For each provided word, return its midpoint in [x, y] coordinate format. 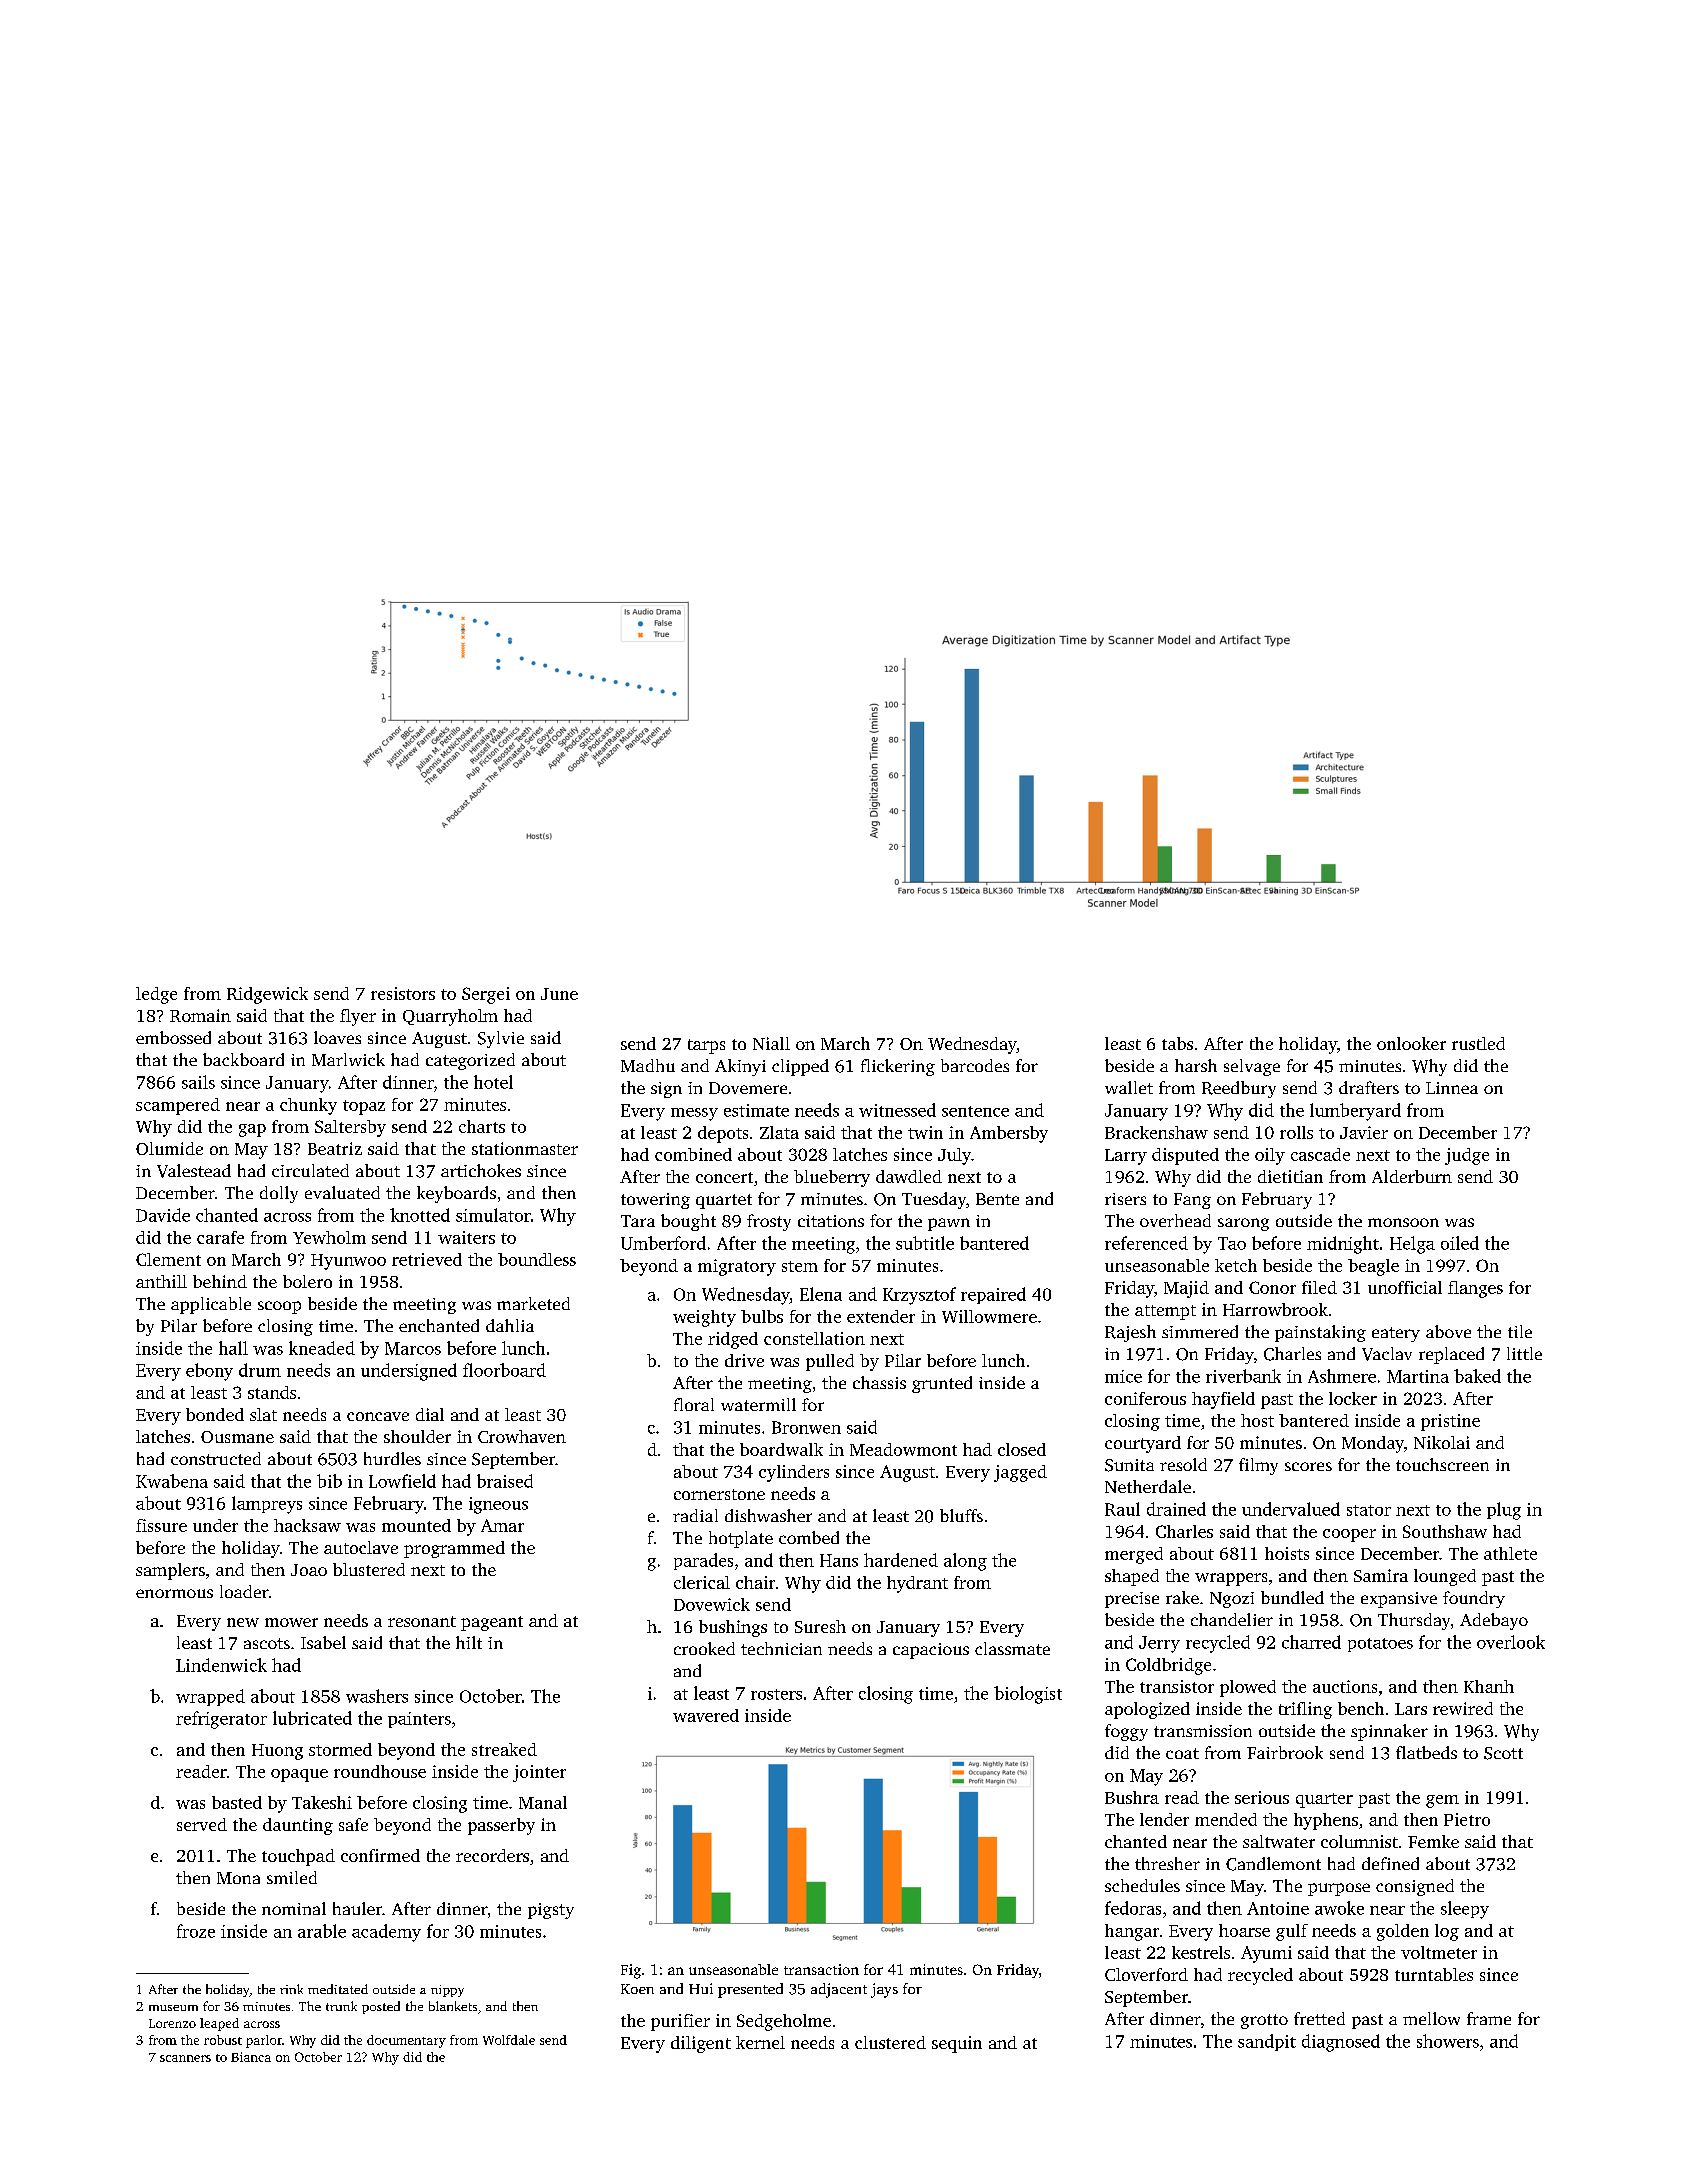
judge [1467, 1156]
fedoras [1133, 1908]
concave [378, 1416]
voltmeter [1439, 1952]
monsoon [1403, 1222]
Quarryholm [450, 1017]
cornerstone [719, 1494]
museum [173, 2008]
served [202, 1824]
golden [1403, 1932]
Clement [168, 1259]
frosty [769, 1222]
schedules [1142, 1885]
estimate [756, 1110]
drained [1176, 1509]
